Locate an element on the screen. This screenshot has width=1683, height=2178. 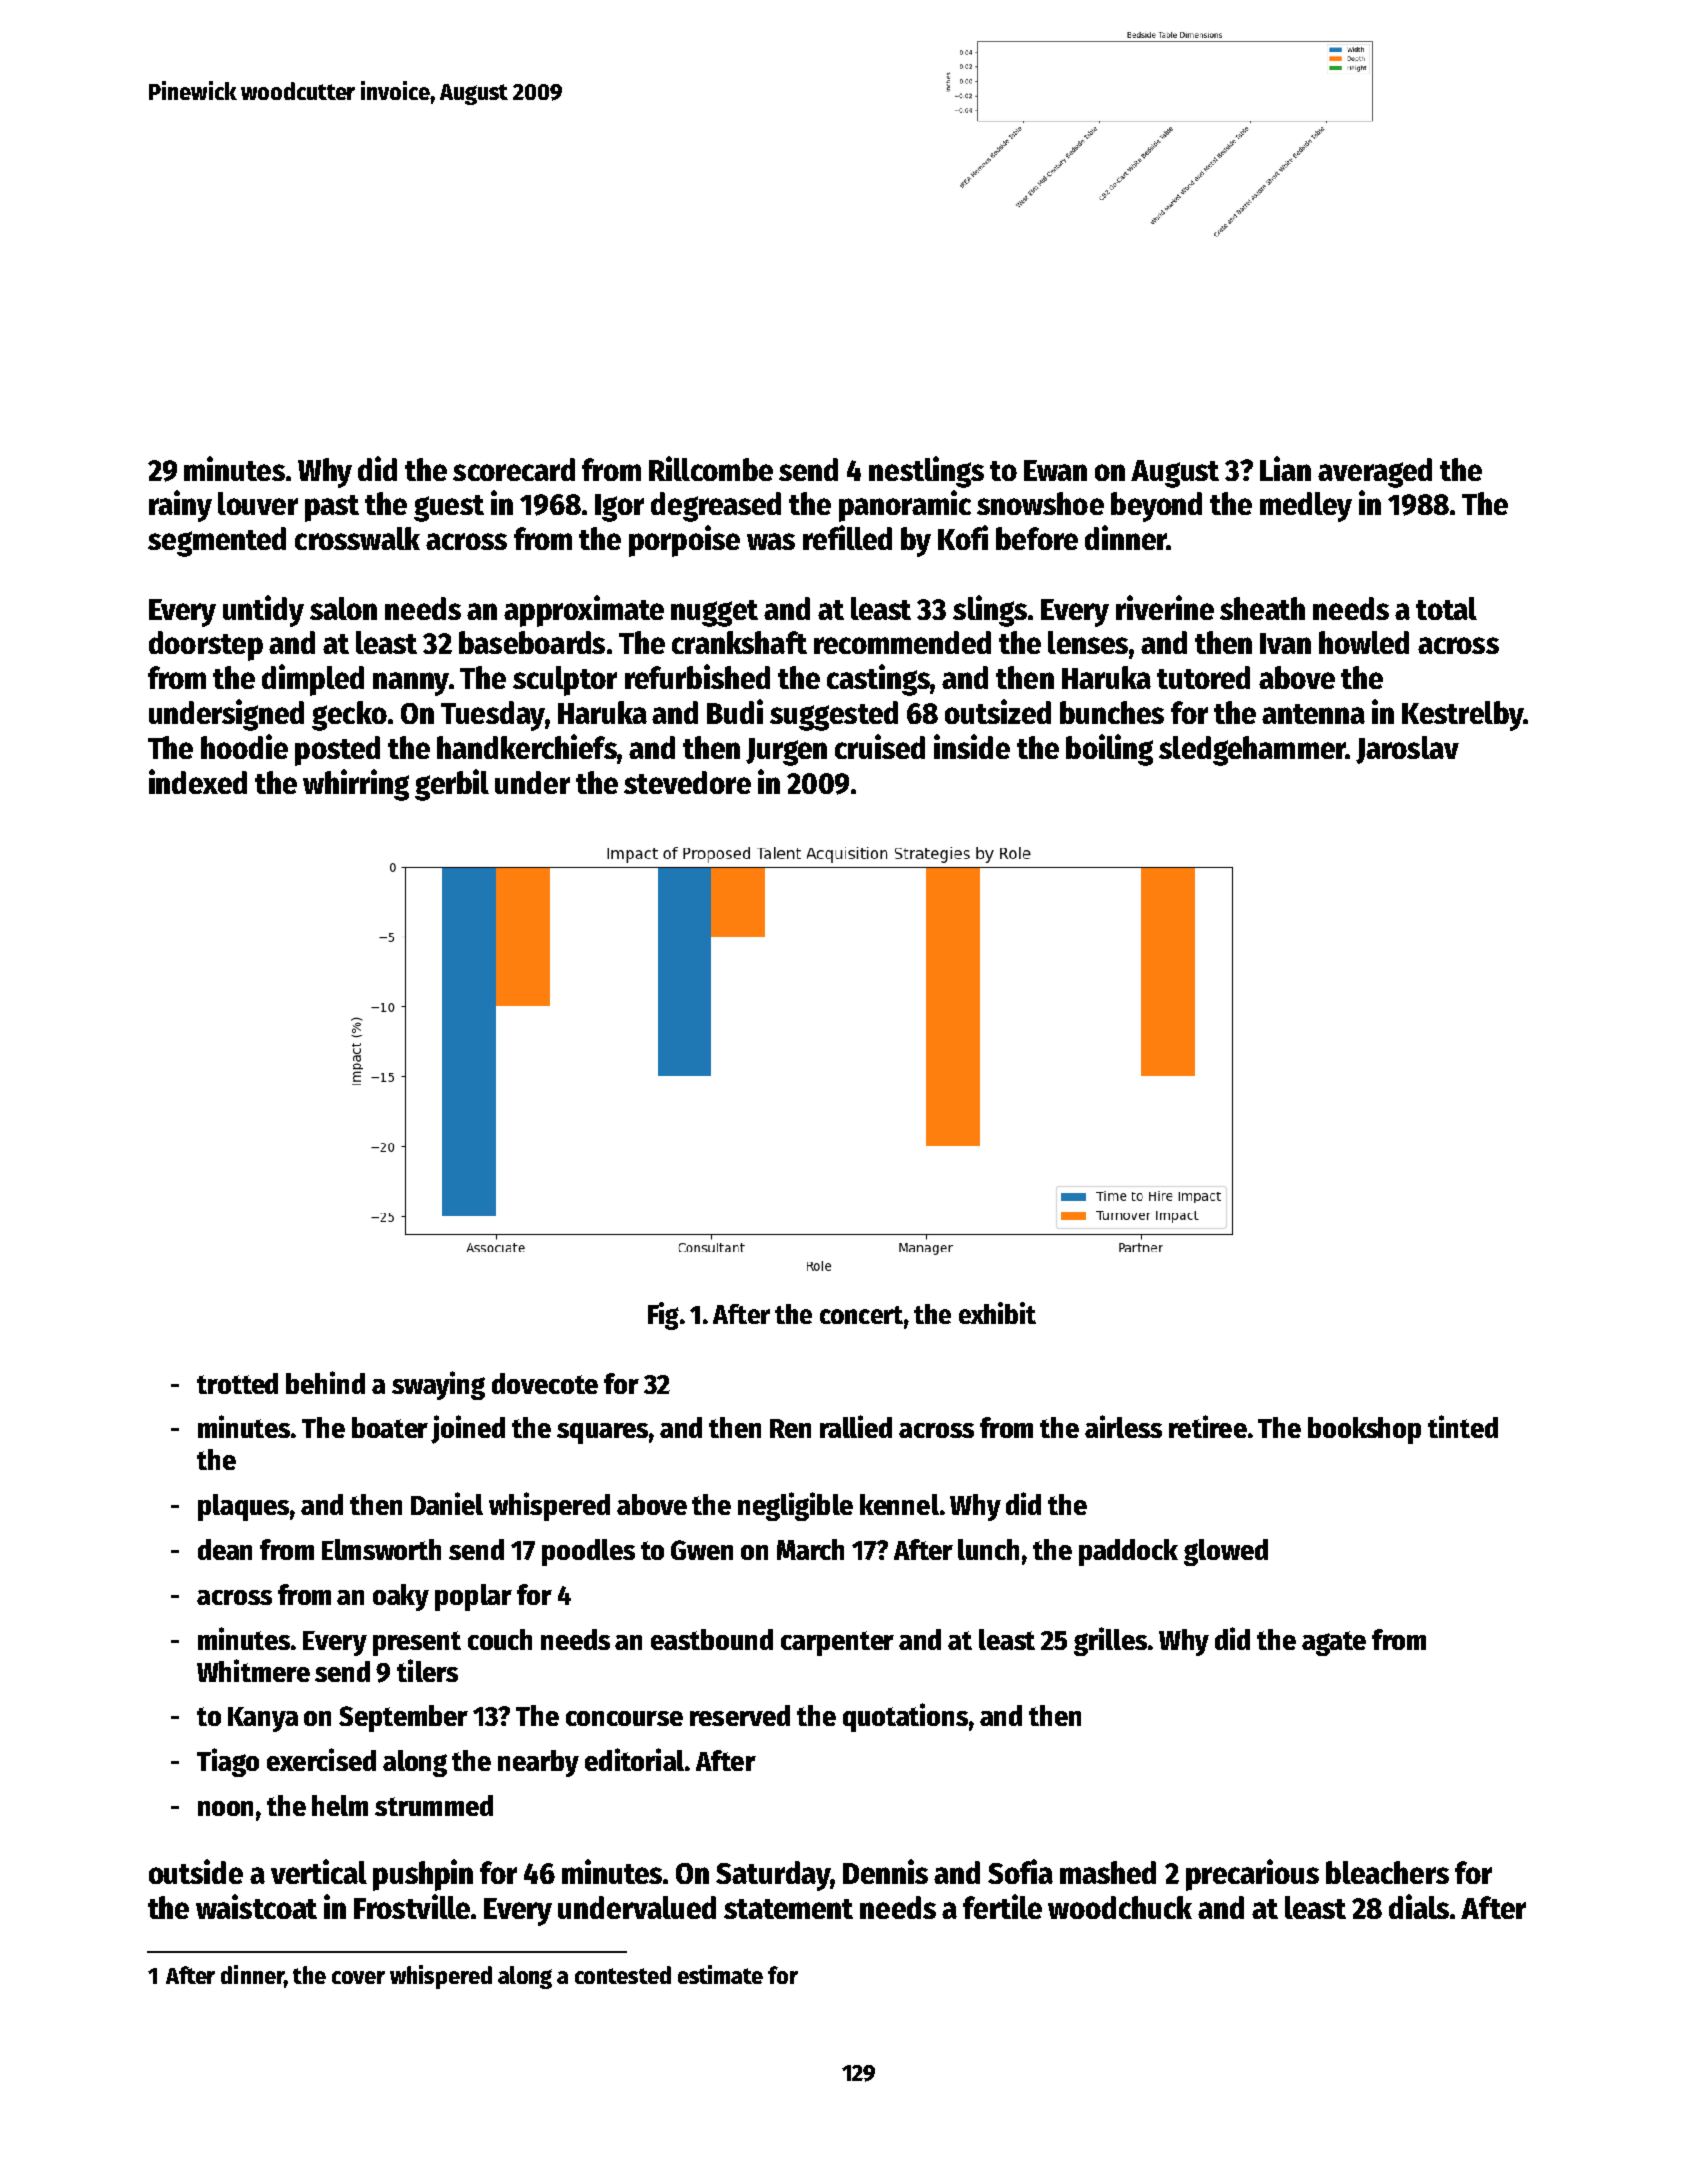
exhibit is located at coordinates (997, 1313).
